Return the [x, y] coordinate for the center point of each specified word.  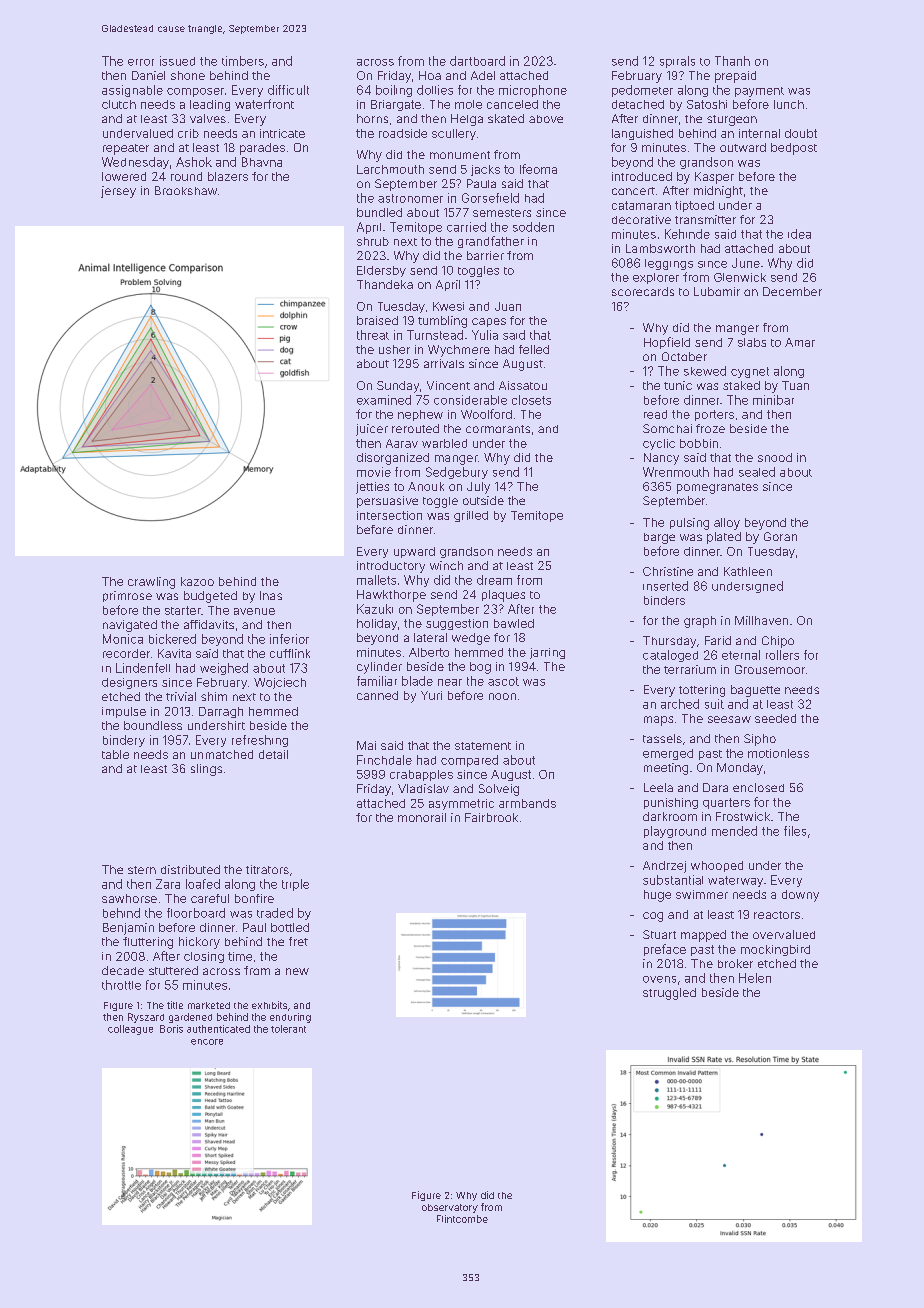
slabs [752, 342]
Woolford [486, 414]
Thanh [732, 61]
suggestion [457, 624]
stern [142, 870]
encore [207, 1042]
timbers [243, 61]
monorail [422, 817]
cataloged [670, 656]
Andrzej [664, 867]
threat [373, 335]
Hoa [430, 75]
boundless [153, 725]
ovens [659, 979]
